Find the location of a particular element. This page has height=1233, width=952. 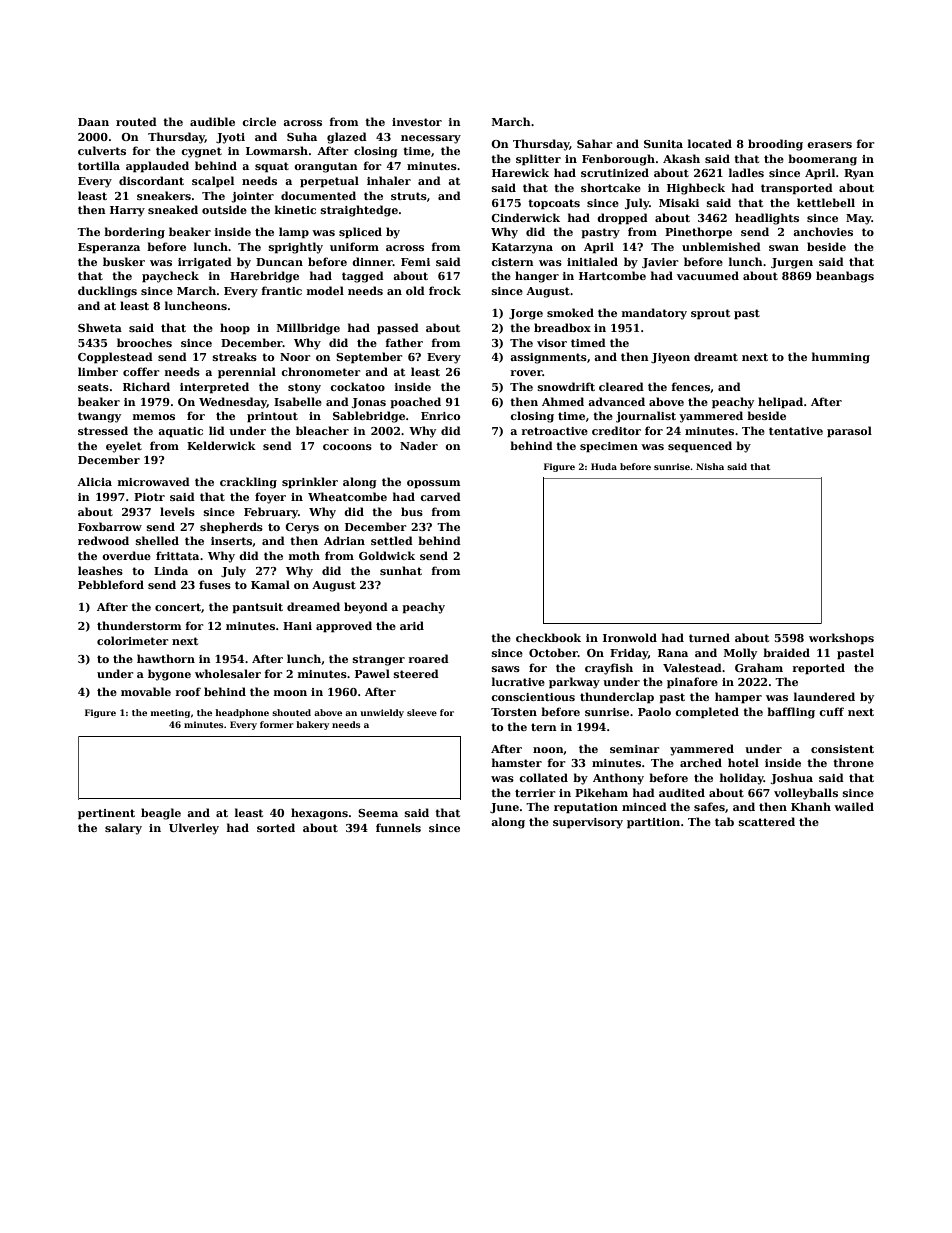

seminar is located at coordinates (634, 749).
